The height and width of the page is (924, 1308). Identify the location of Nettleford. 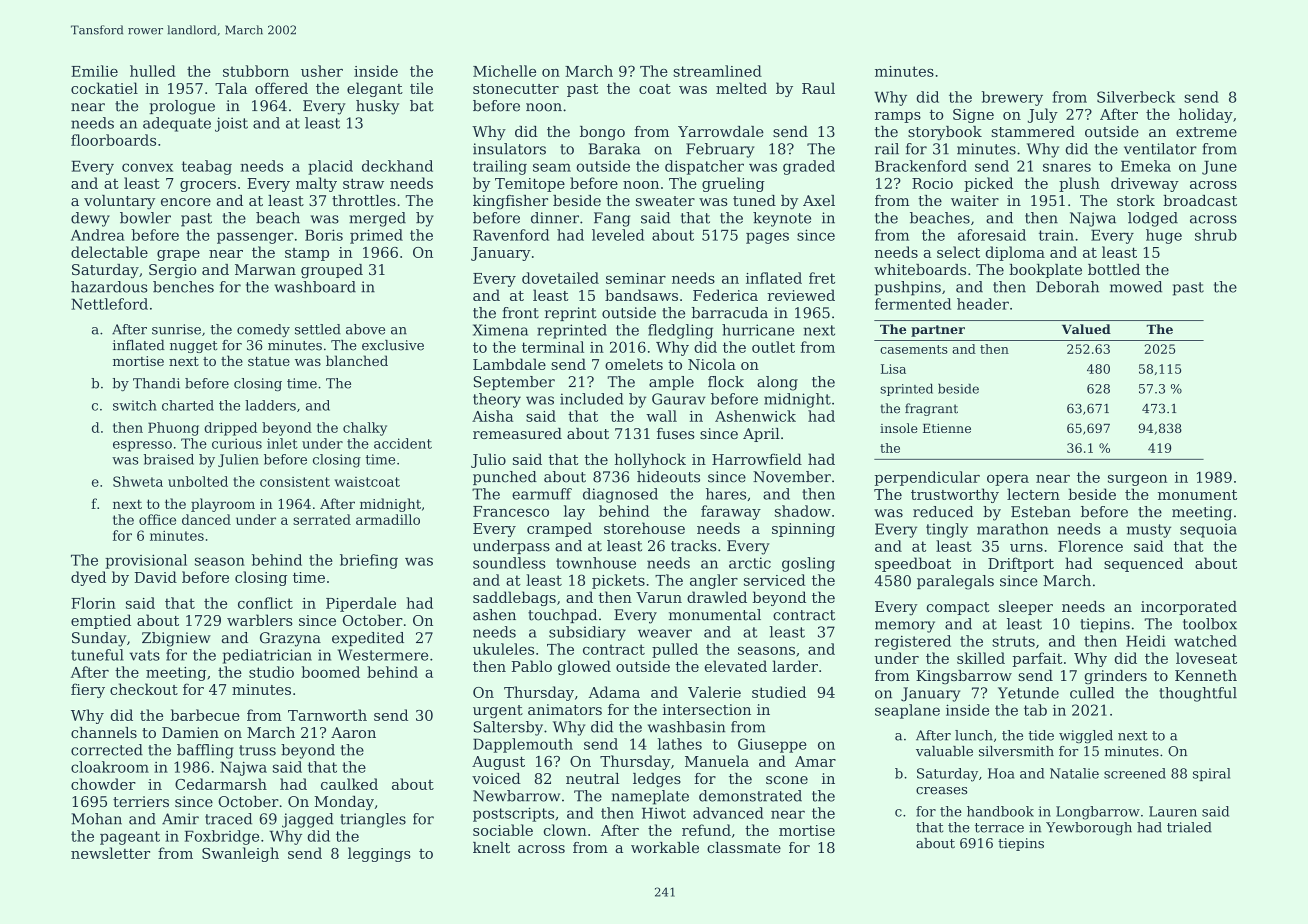
(109, 304).
